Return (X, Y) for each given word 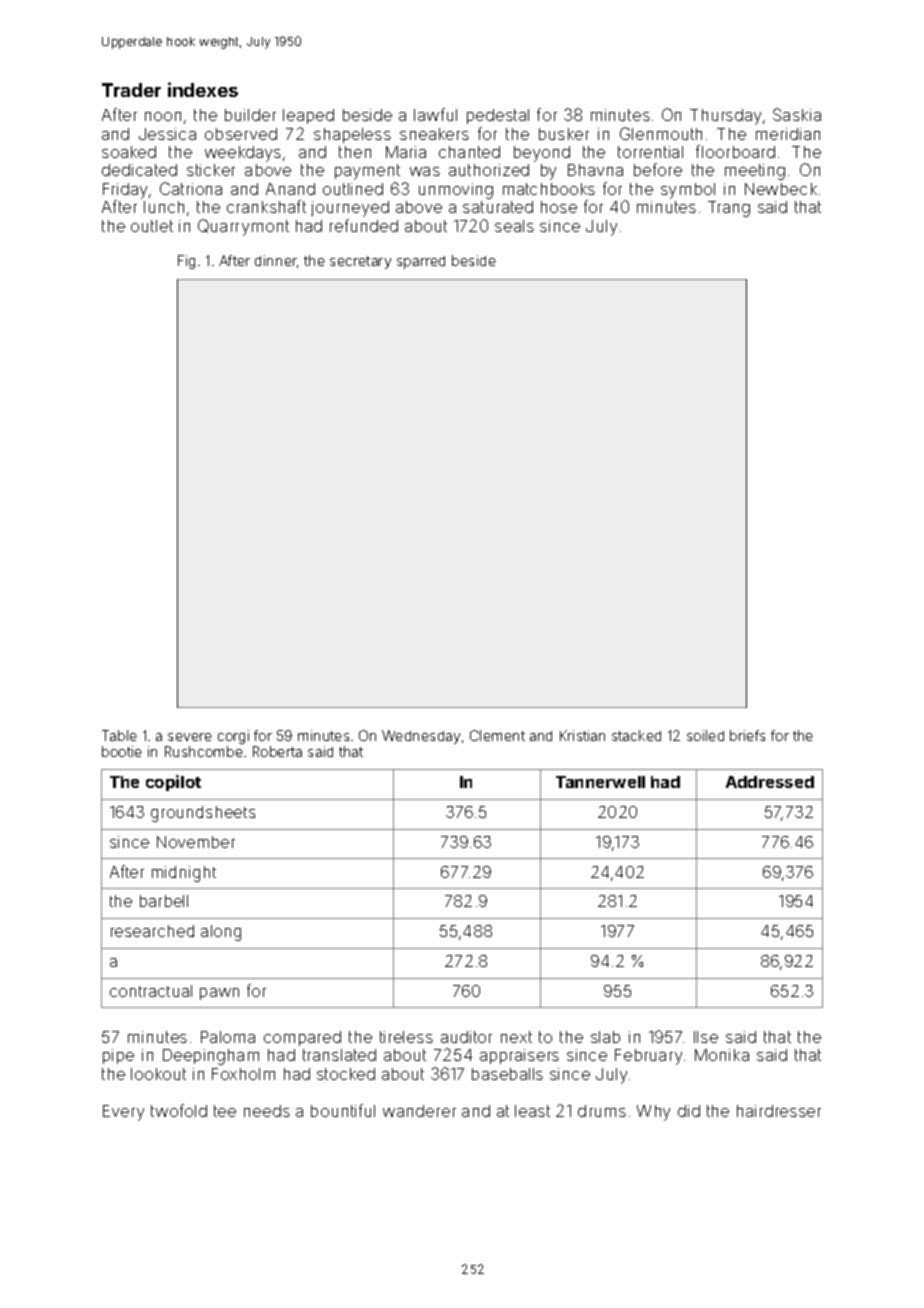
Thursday (725, 117)
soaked (129, 152)
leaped (308, 116)
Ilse (706, 1037)
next (516, 1037)
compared (302, 1038)
